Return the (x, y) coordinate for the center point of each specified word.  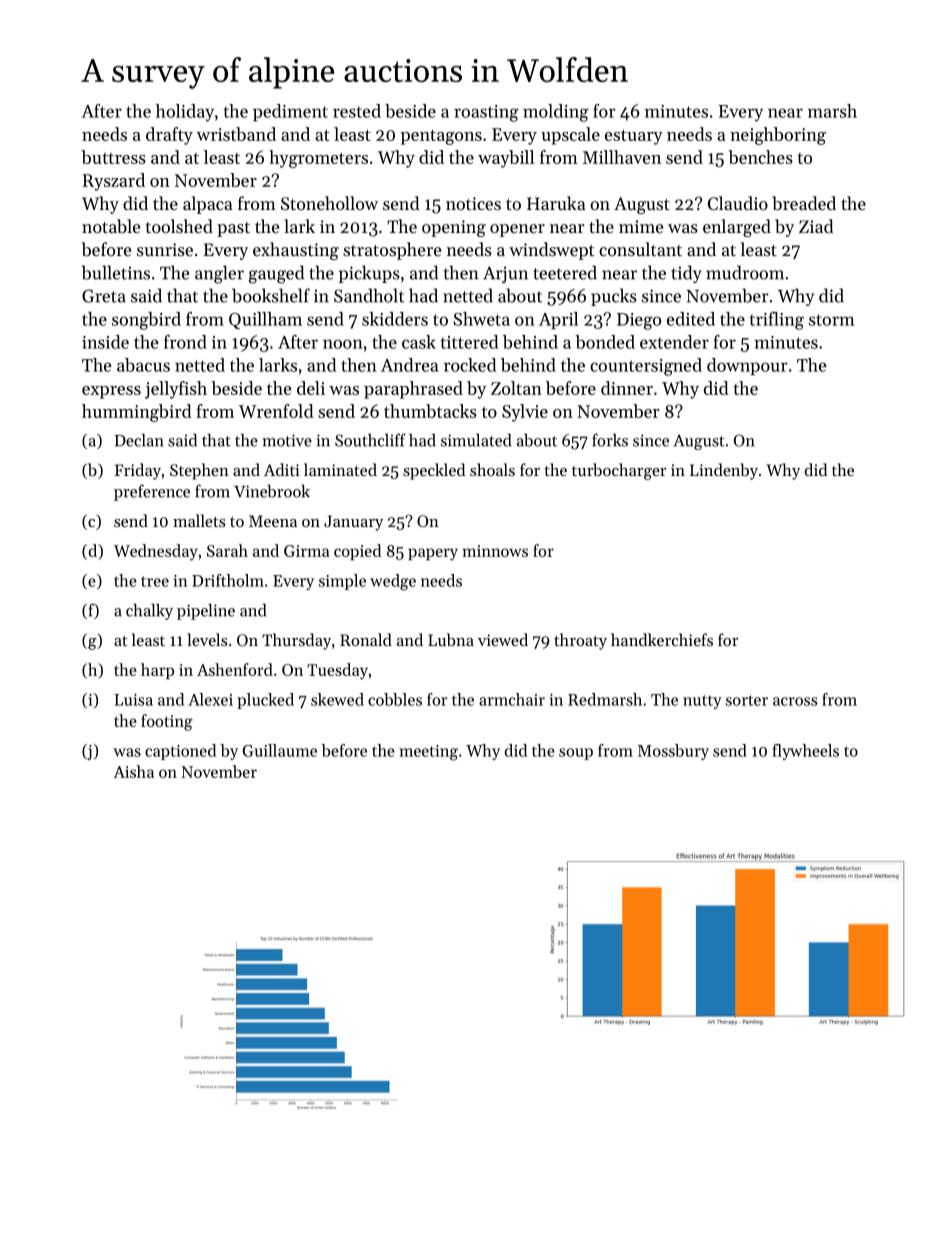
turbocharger (619, 471)
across (795, 701)
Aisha (133, 771)
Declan (139, 440)
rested (357, 111)
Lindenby (724, 471)
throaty (580, 641)
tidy (686, 274)
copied (357, 552)
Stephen (199, 471)
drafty (169, 136)
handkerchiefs (662, 639)
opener (517, 230)
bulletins (116, 272)
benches (760, 157)
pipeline (206, 611)
